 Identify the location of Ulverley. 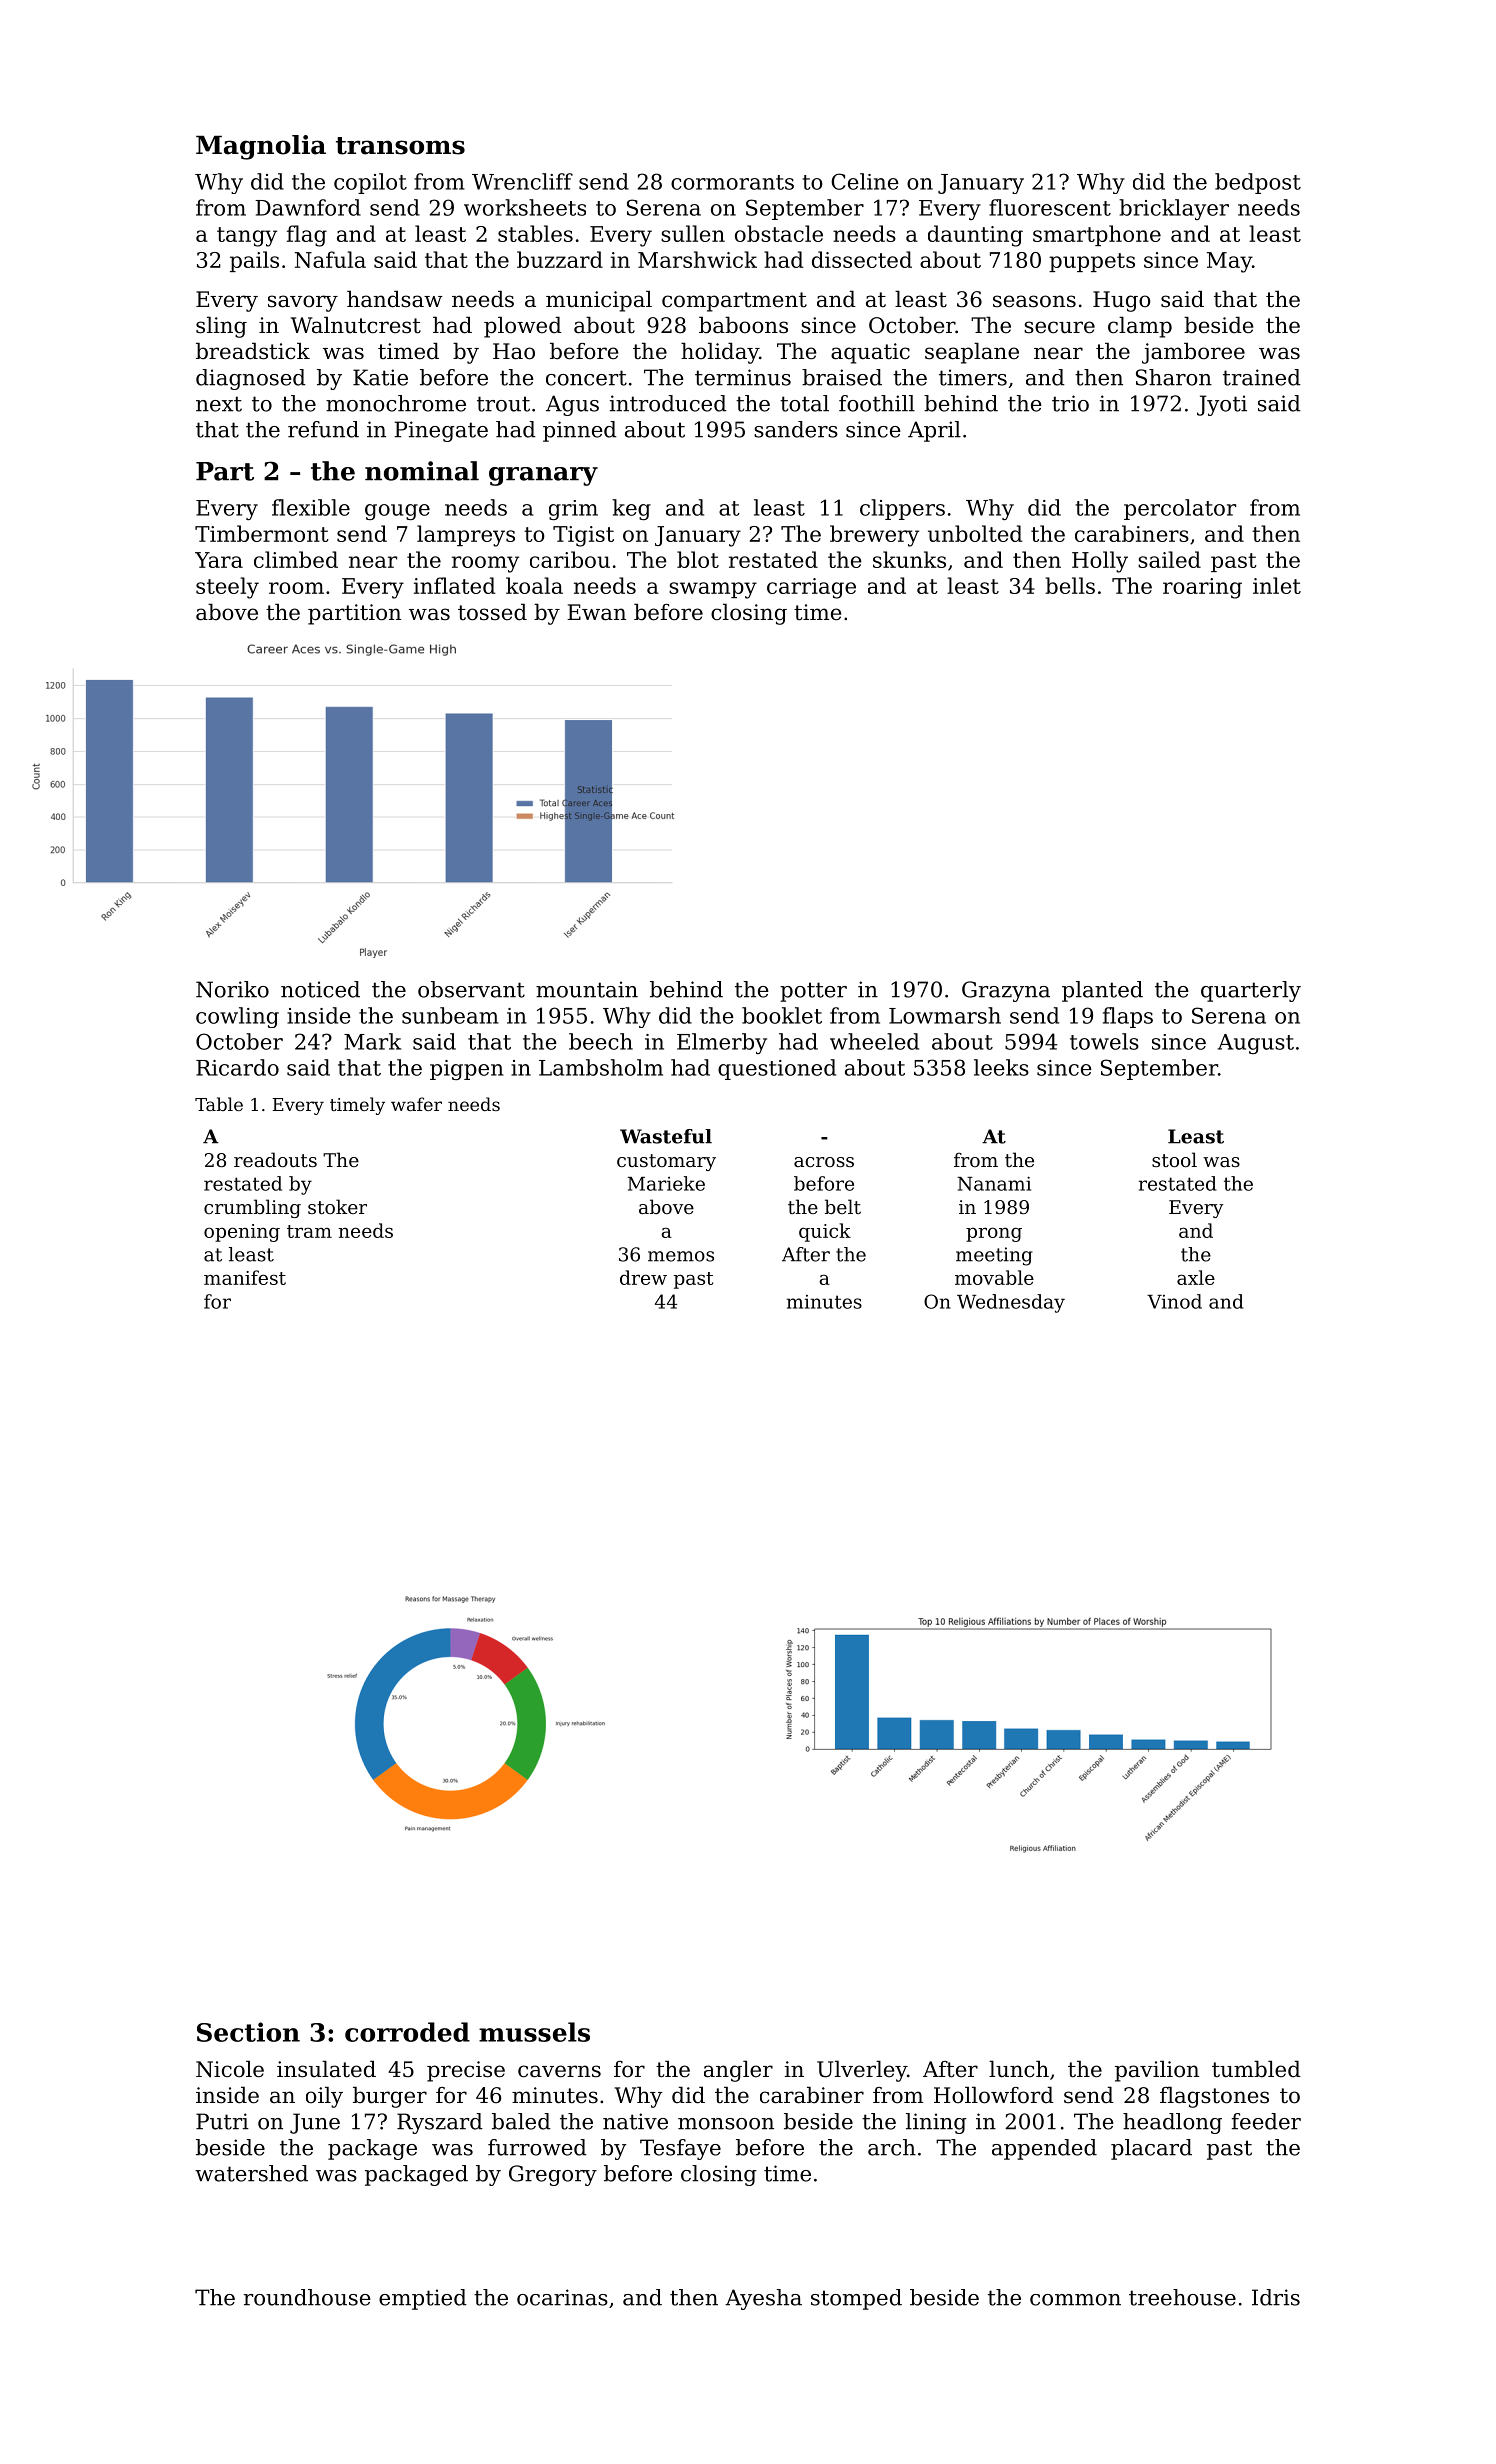
(862, 2071).
